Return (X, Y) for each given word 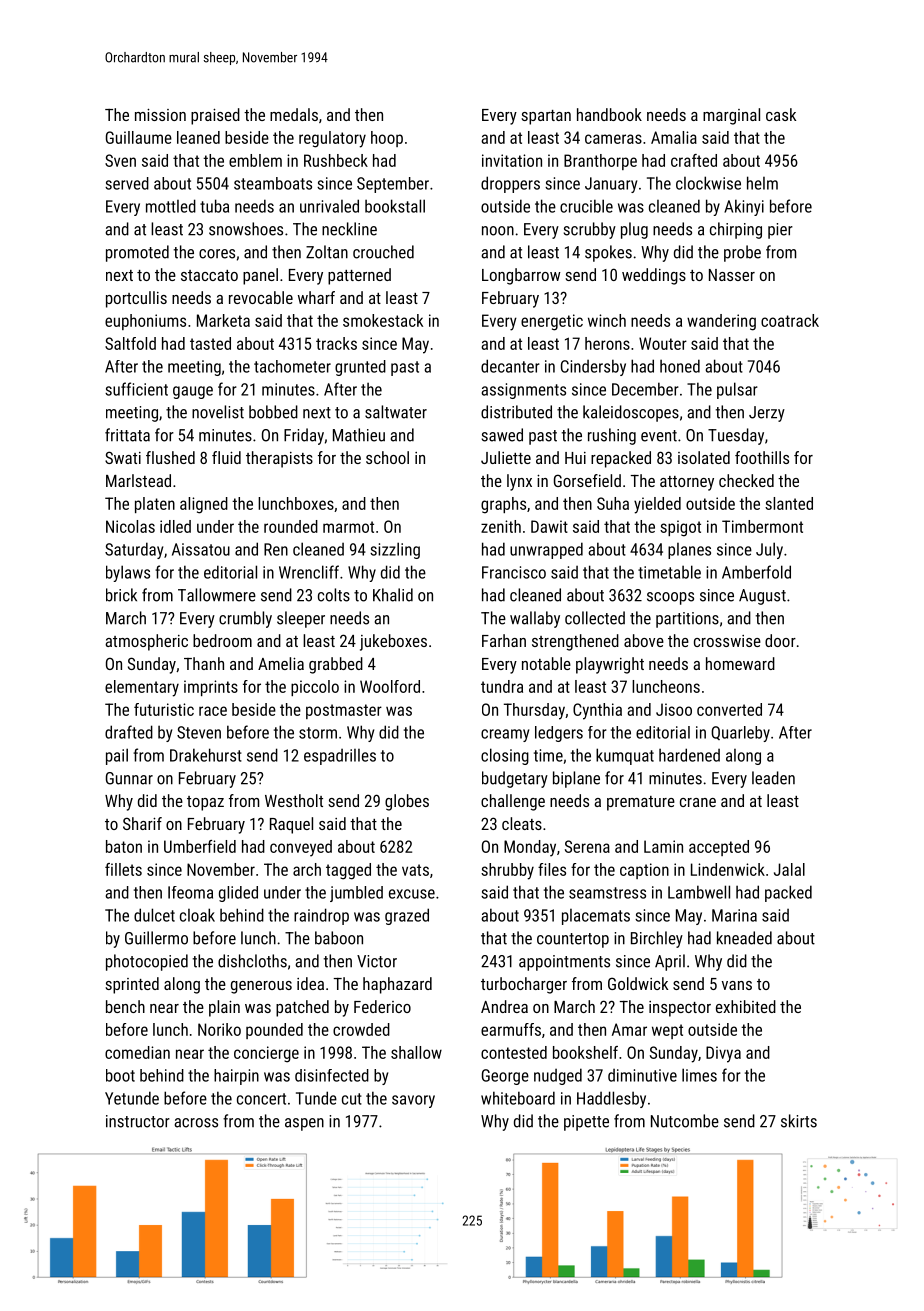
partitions (687, 620)
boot (120, 1075)
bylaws (128, 573)
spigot (680, 528)
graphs (503, 505)
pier (780, 231)
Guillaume (139, 137)
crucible (586, 206)
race (213, 711)
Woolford (390, 686)
